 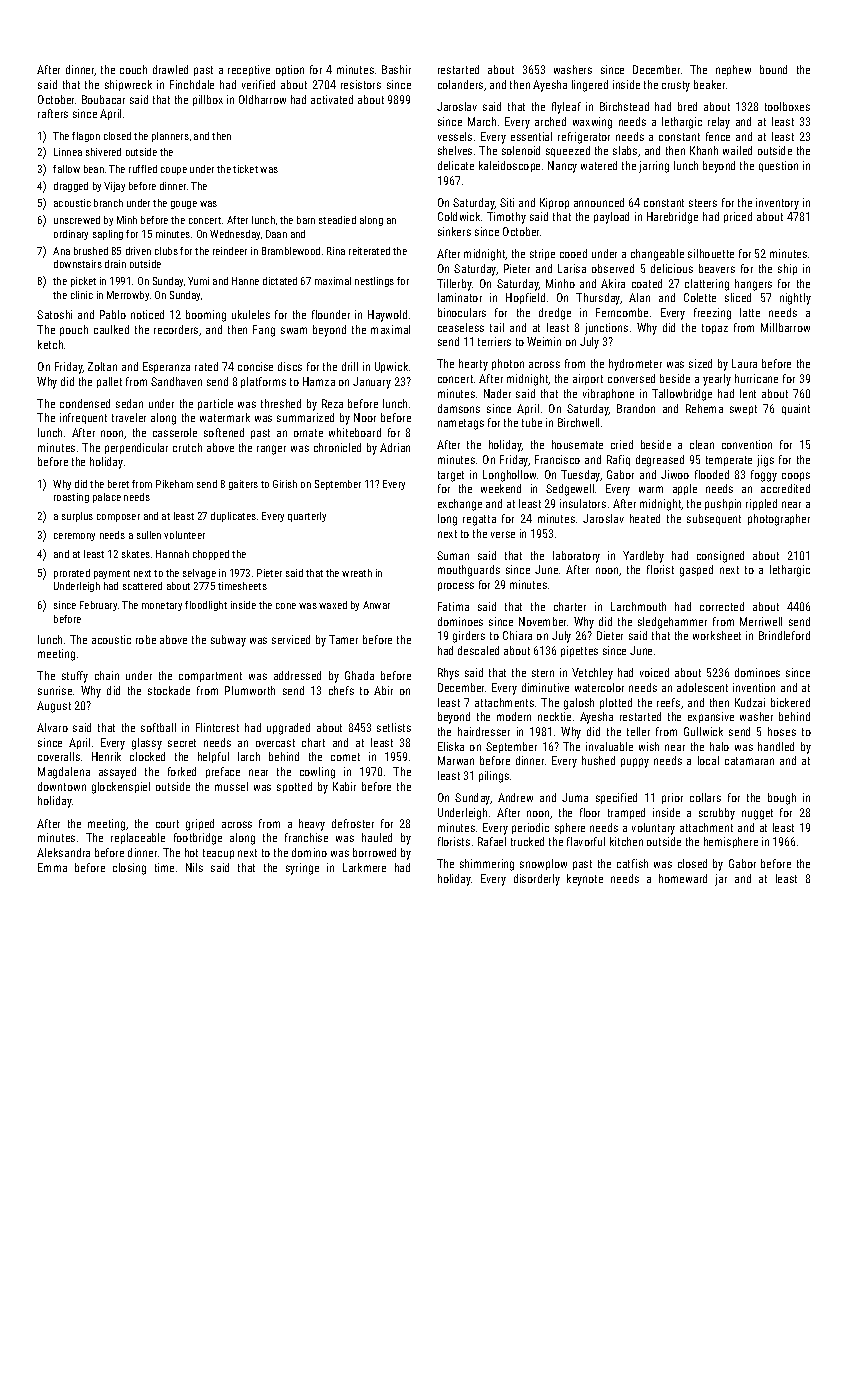 What do you see at coordinates (761, 621) in the page?
I see `Merriwell` at bounding box center [761, 621].
